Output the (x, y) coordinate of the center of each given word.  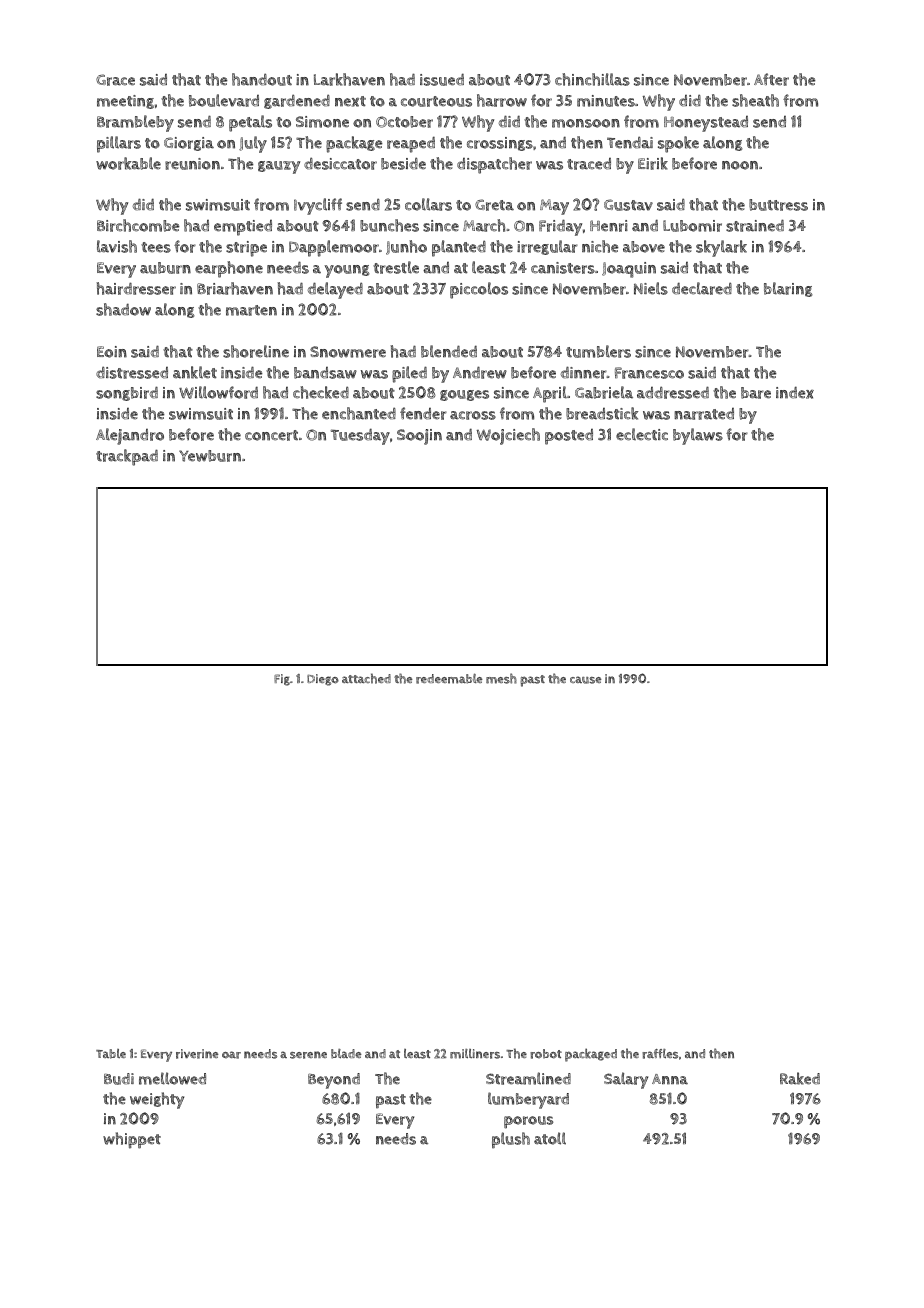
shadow (123, 309)
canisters (563, 268)
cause (585, 680)
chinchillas (592, 79)
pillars (119, 144)
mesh (501, 678)
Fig (282, 680)
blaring (788, 289)
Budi (119, 1079)
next (350, 101)
